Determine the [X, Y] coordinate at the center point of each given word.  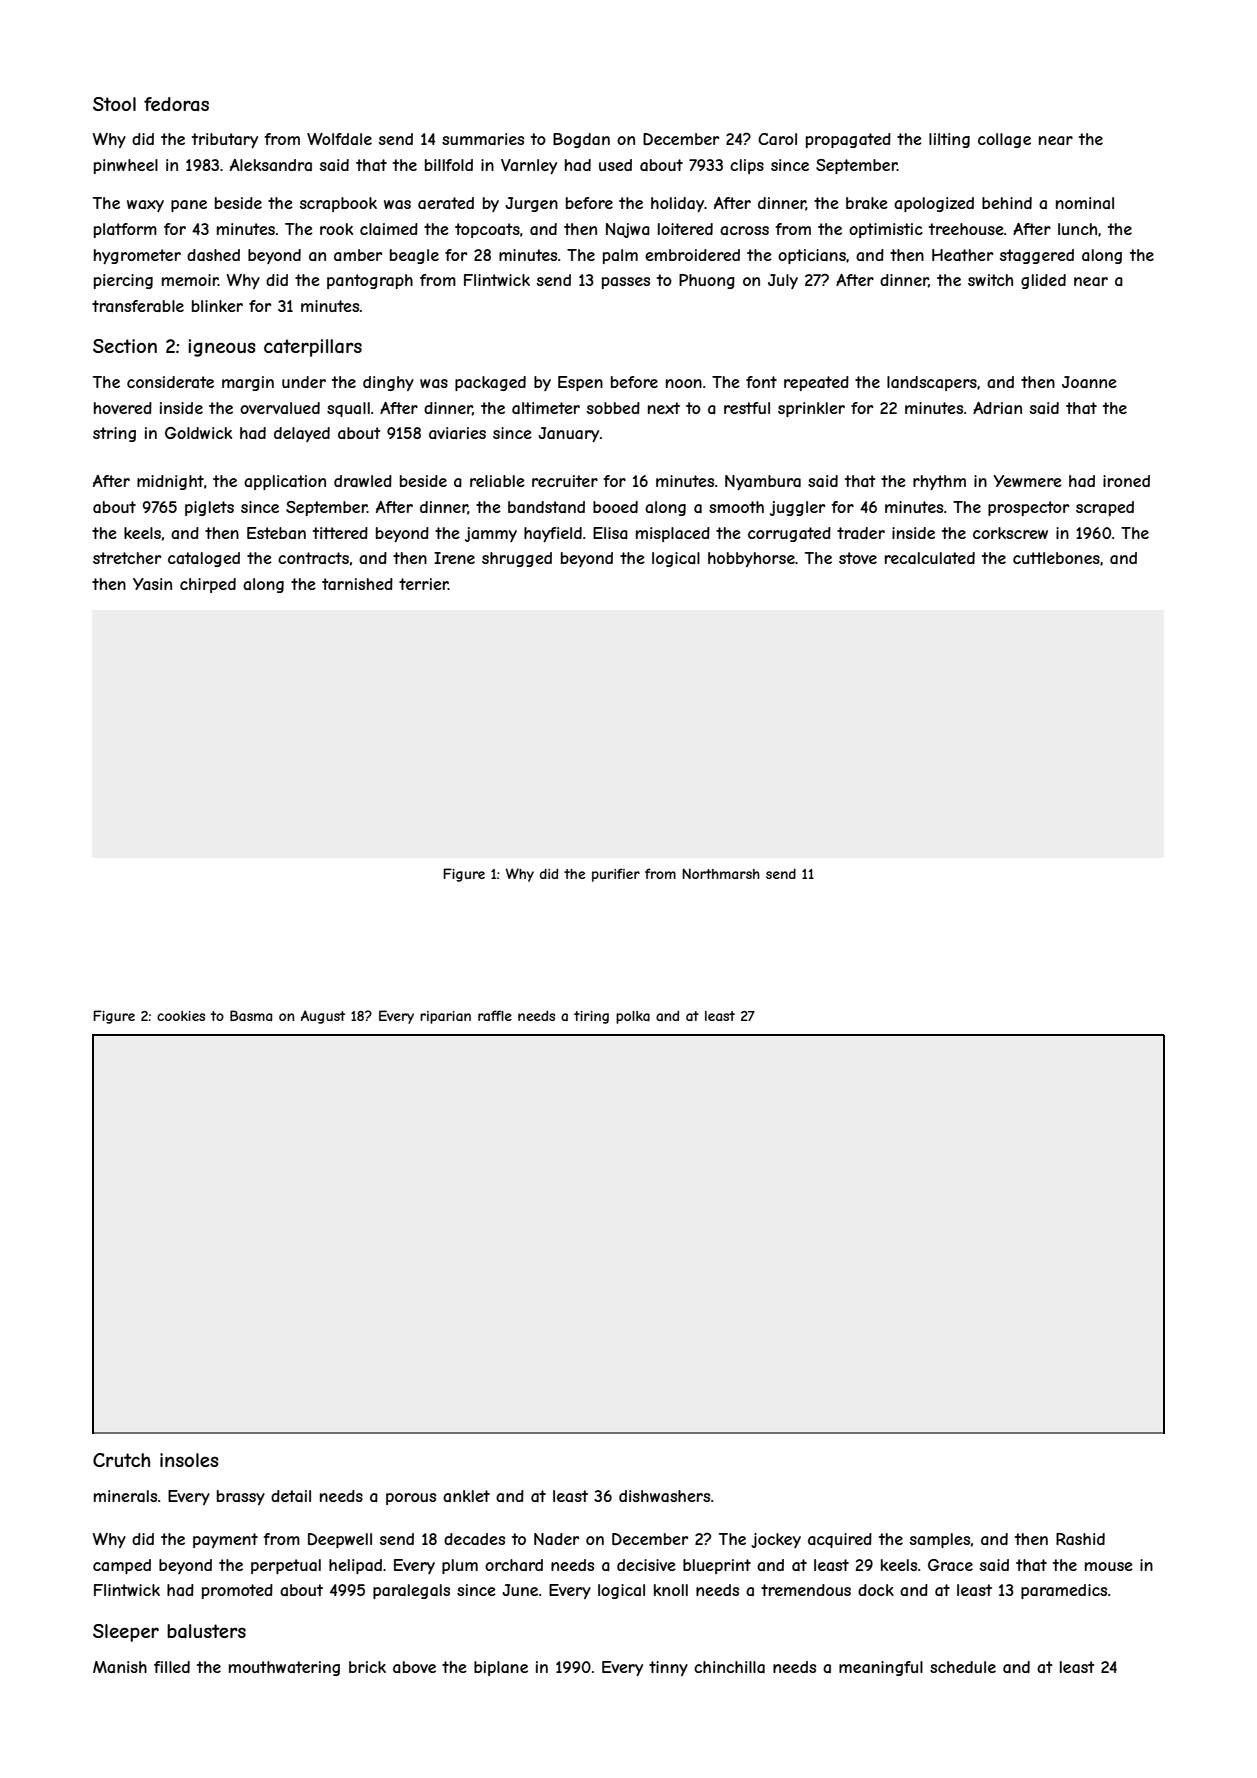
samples [940, 1540]
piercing [123, 281]
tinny [668, 1668]
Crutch [121, 1460]
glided [1043, 281]
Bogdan [581, 140]
